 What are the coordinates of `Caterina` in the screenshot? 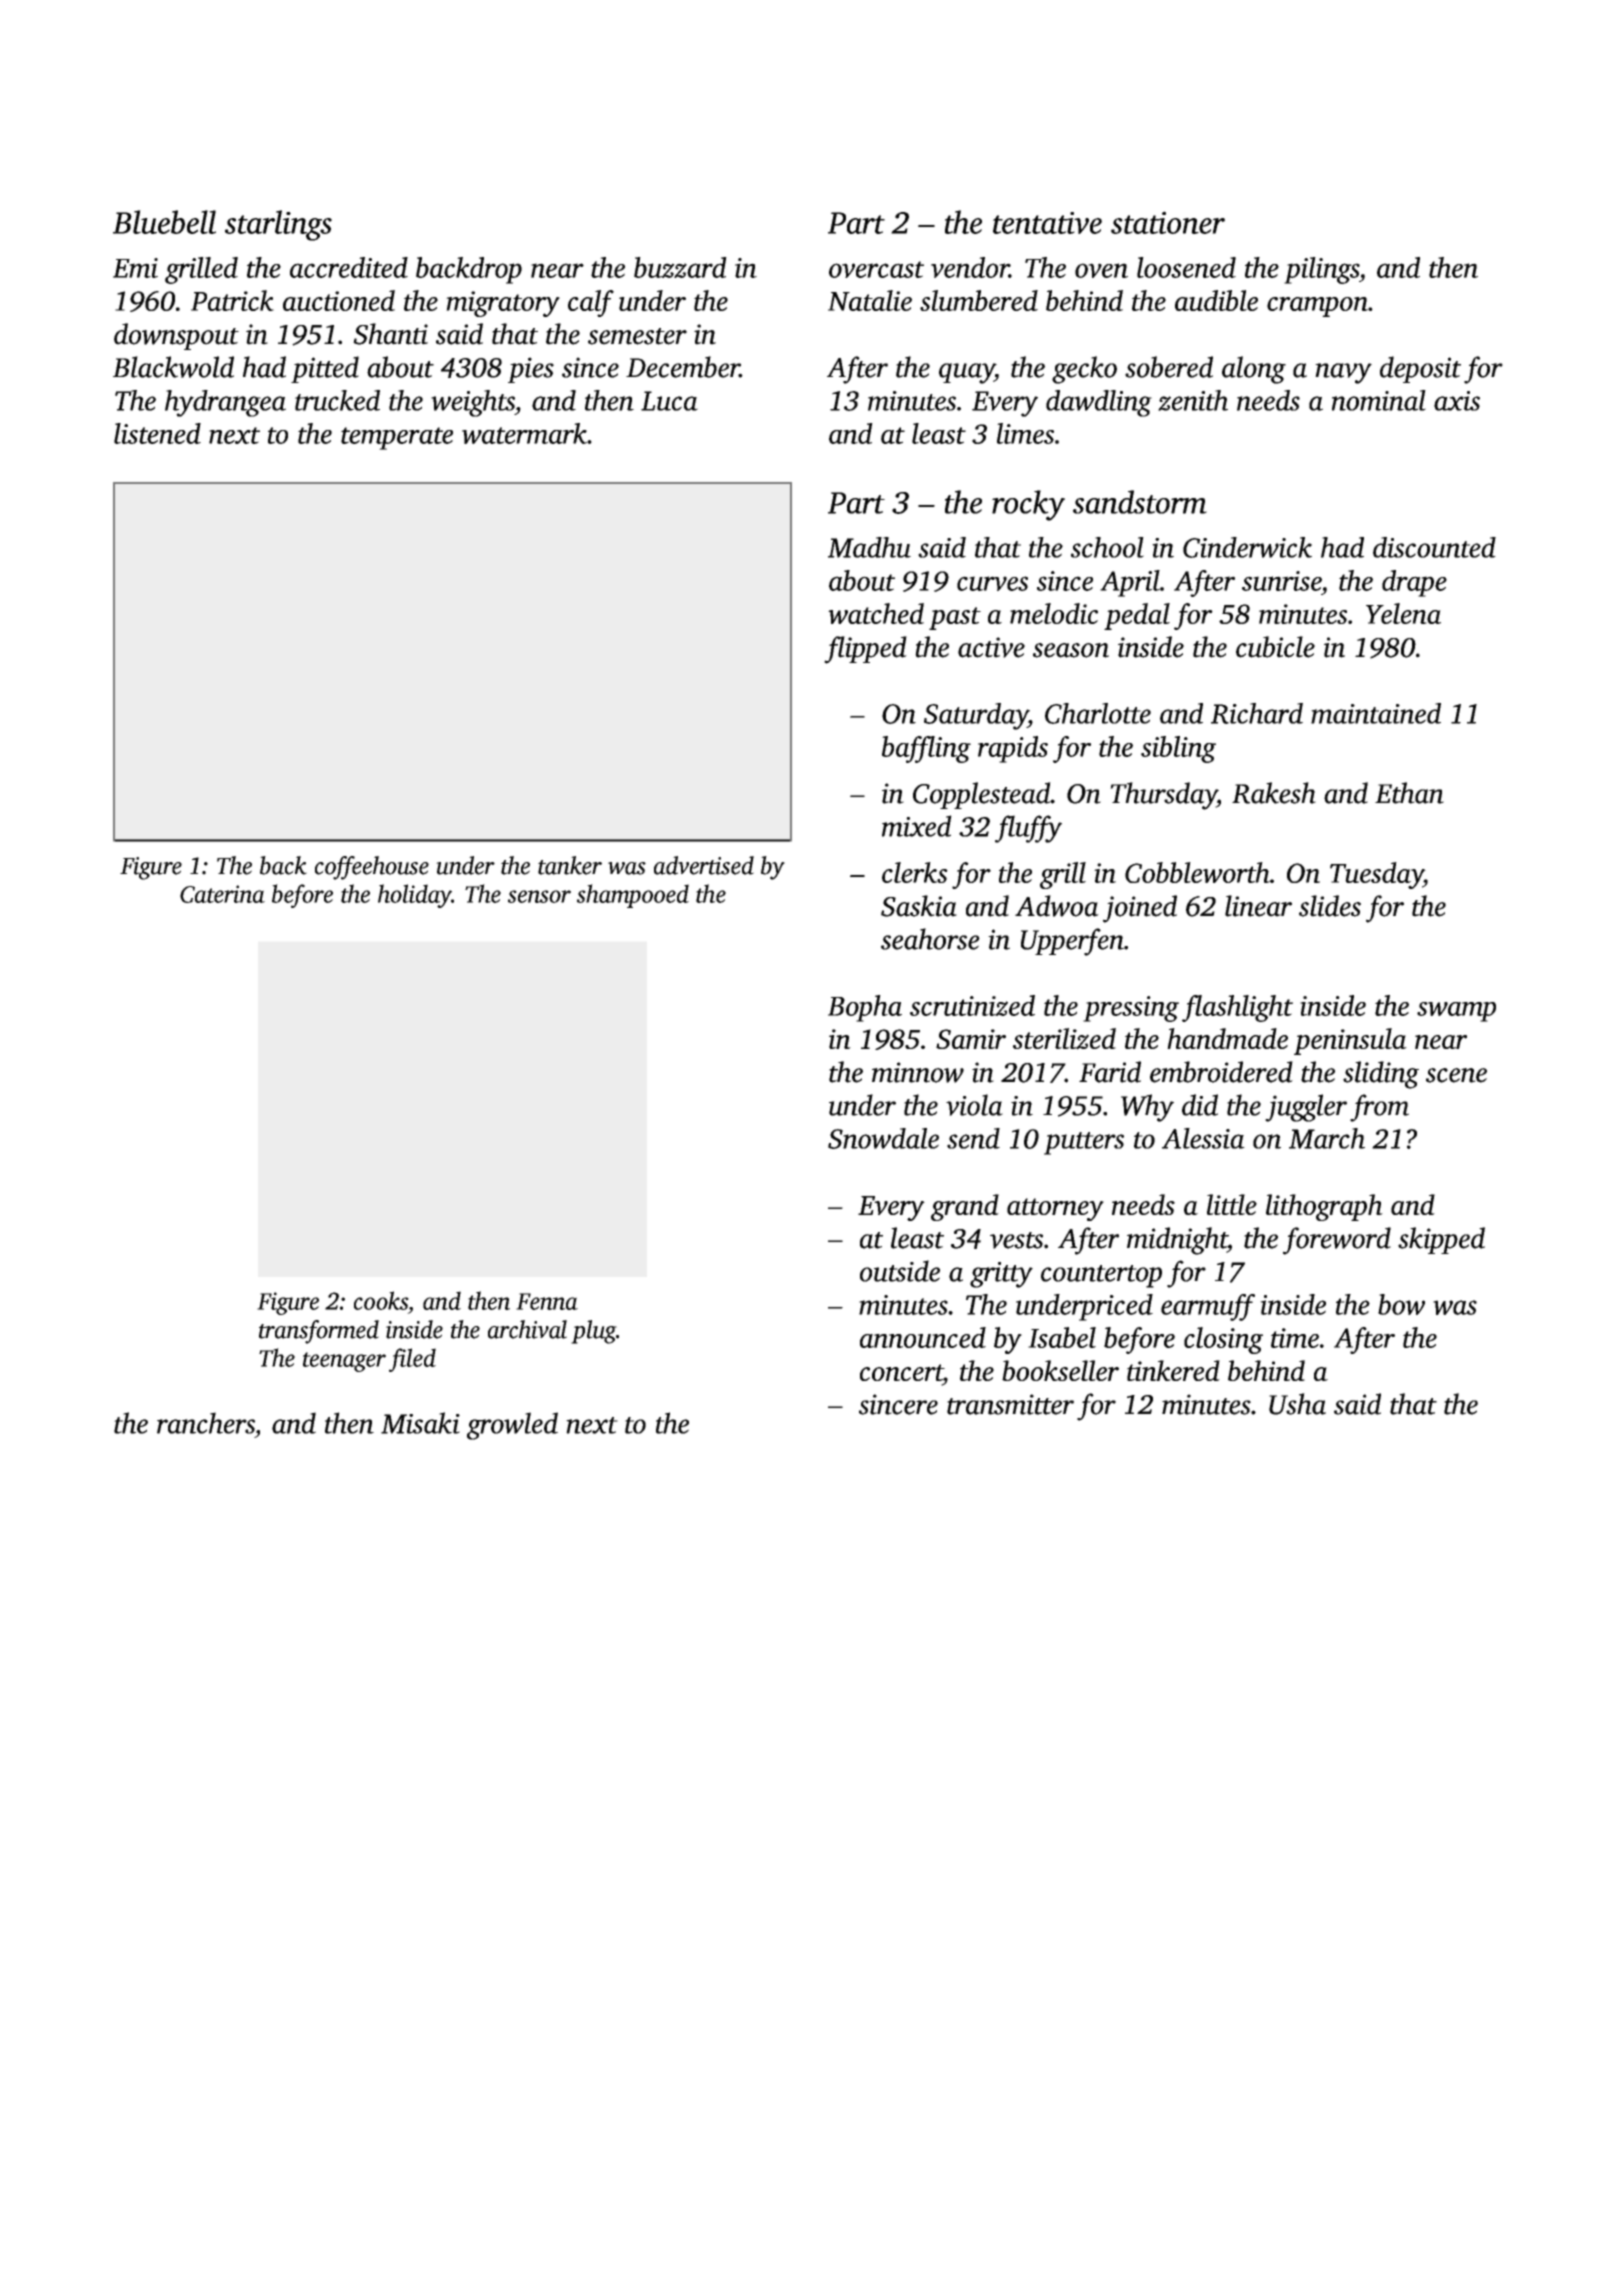 It's located at (222, 894).
